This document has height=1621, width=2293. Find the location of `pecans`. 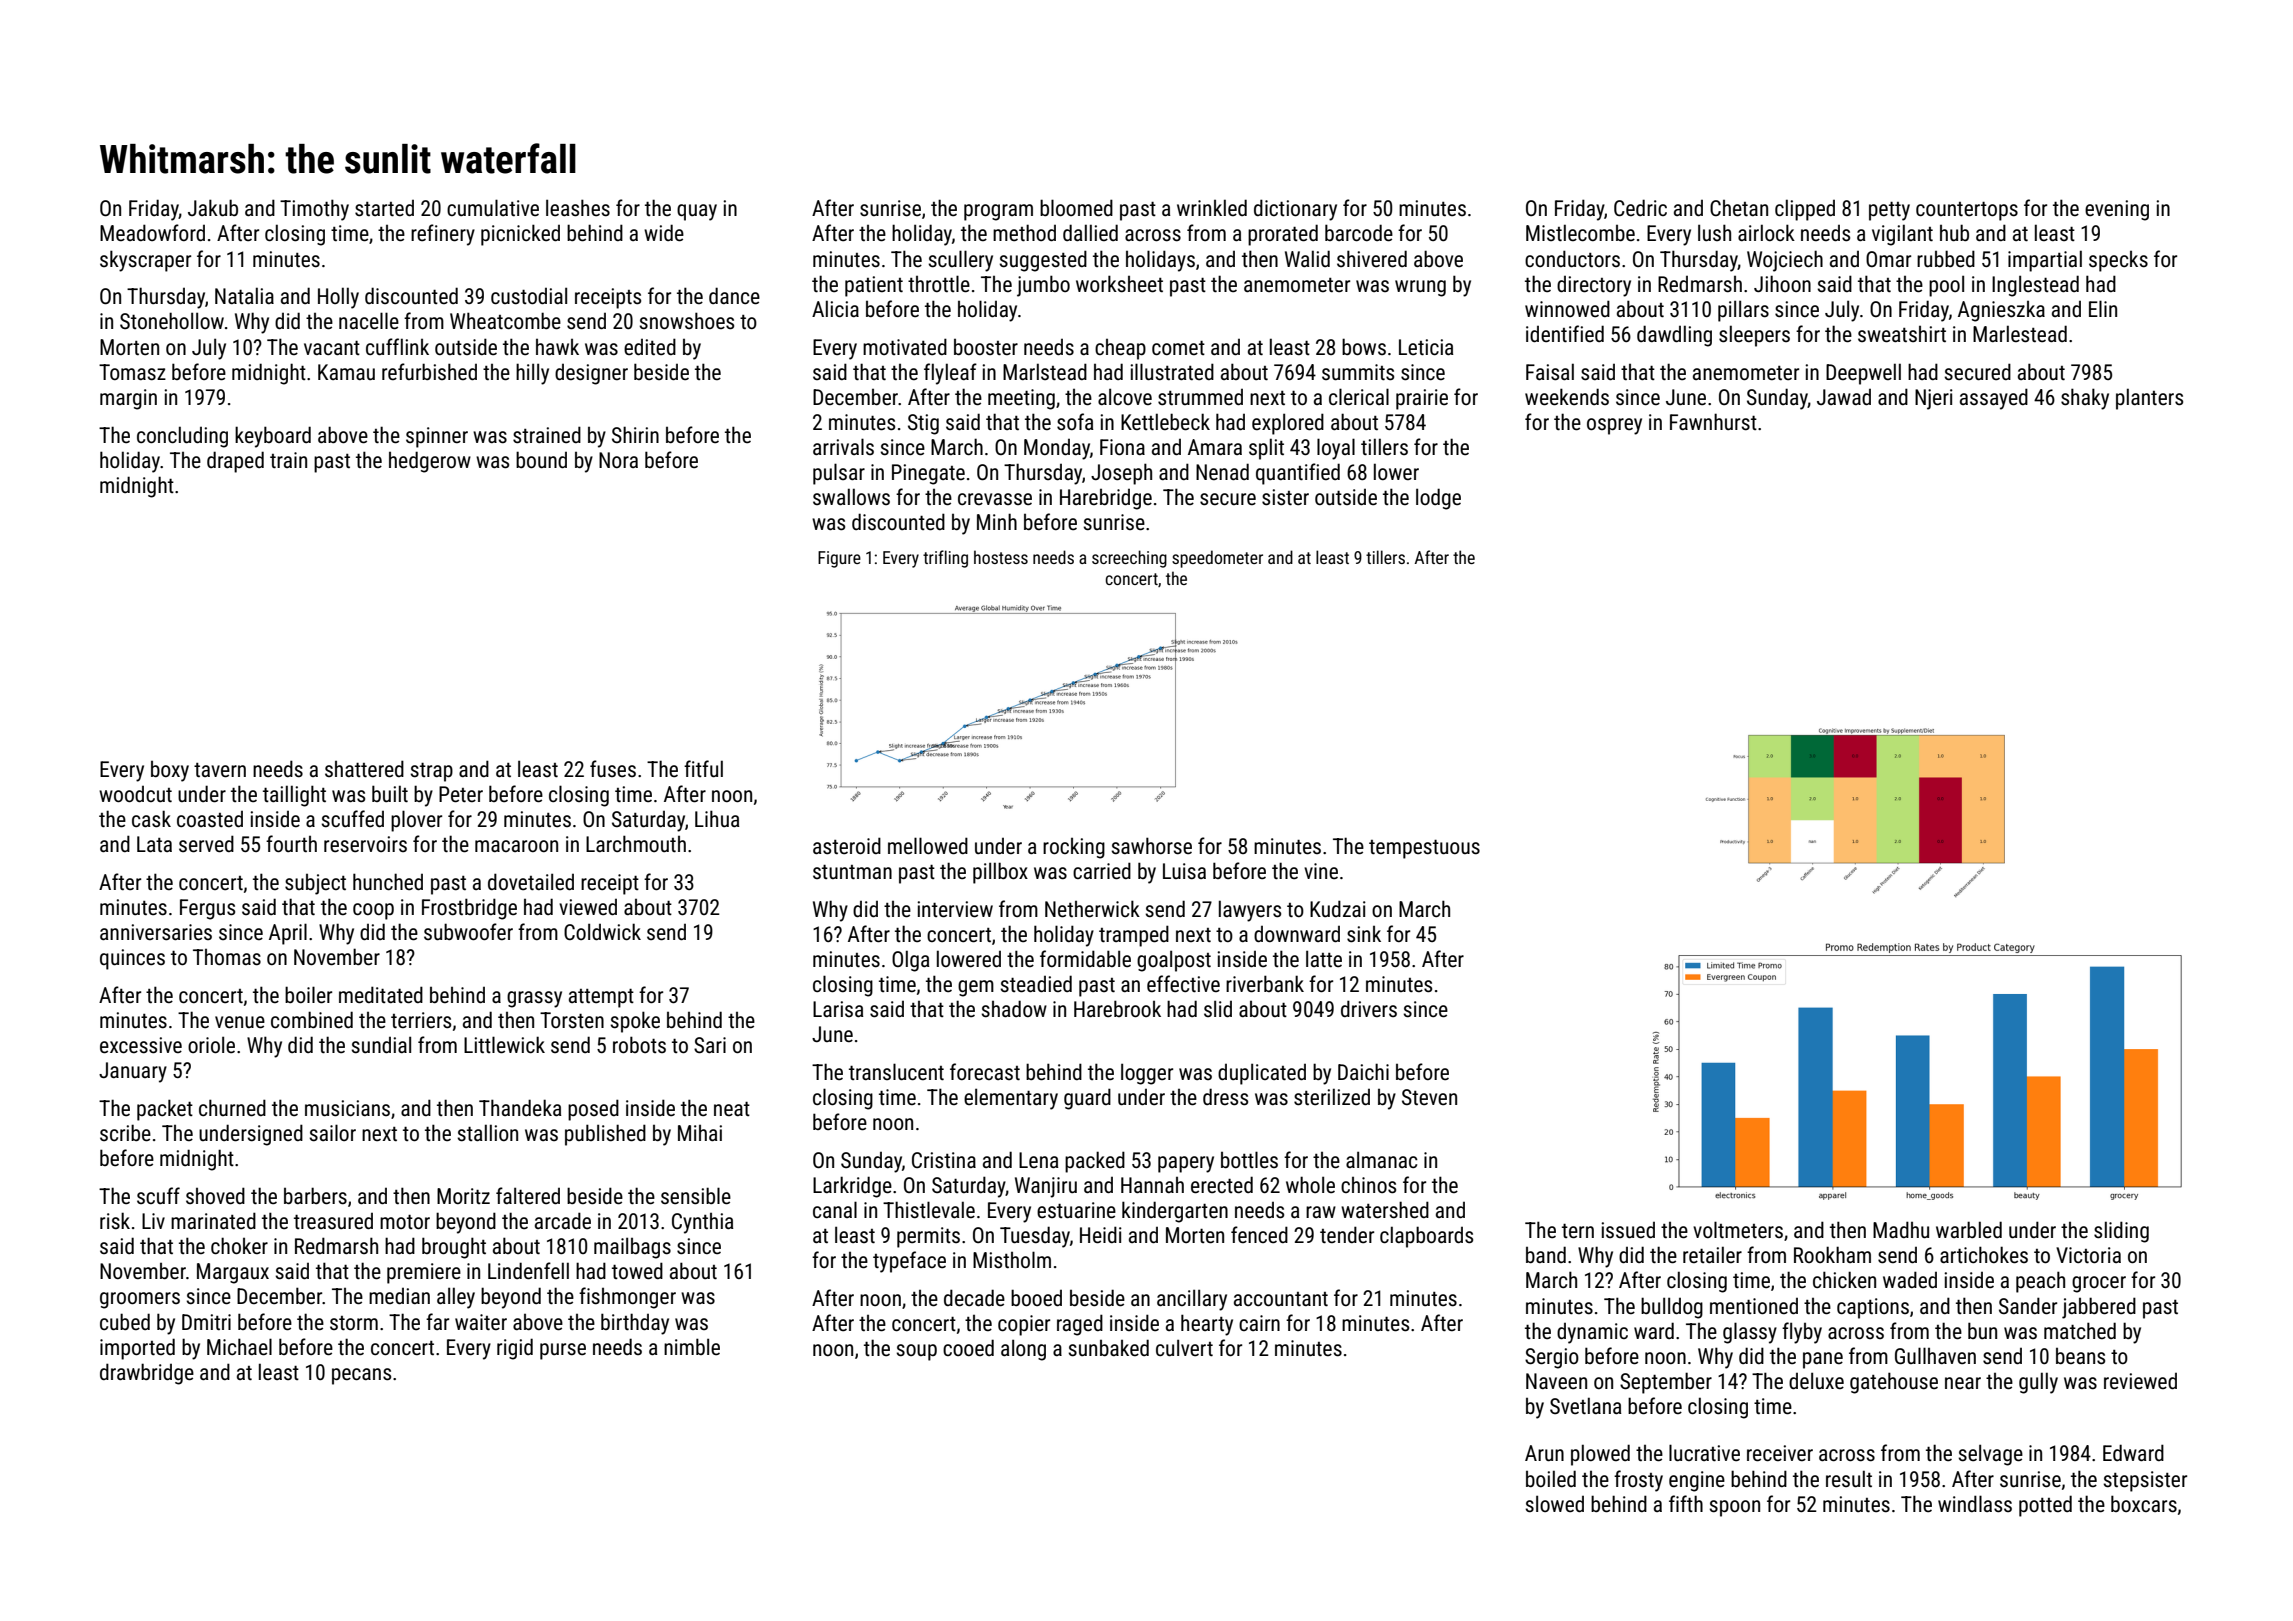

pecans is located at coordinates (361, 1376).
